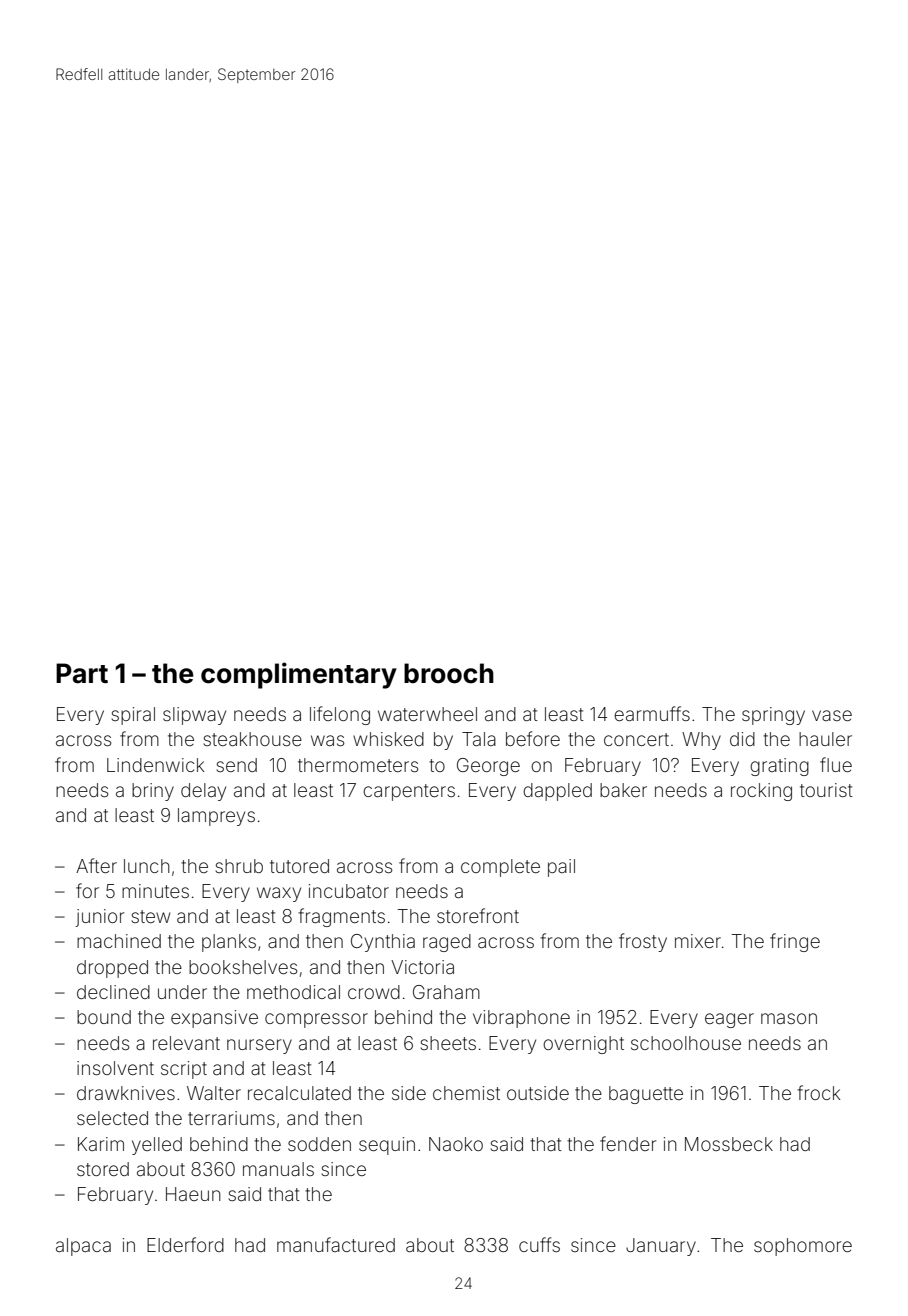 This screenshot has height=1316, width=908. What do you see at coordinates (539, 1244) in the screenshot?
I see `cuffs` at bounding box center [539, 1244].
